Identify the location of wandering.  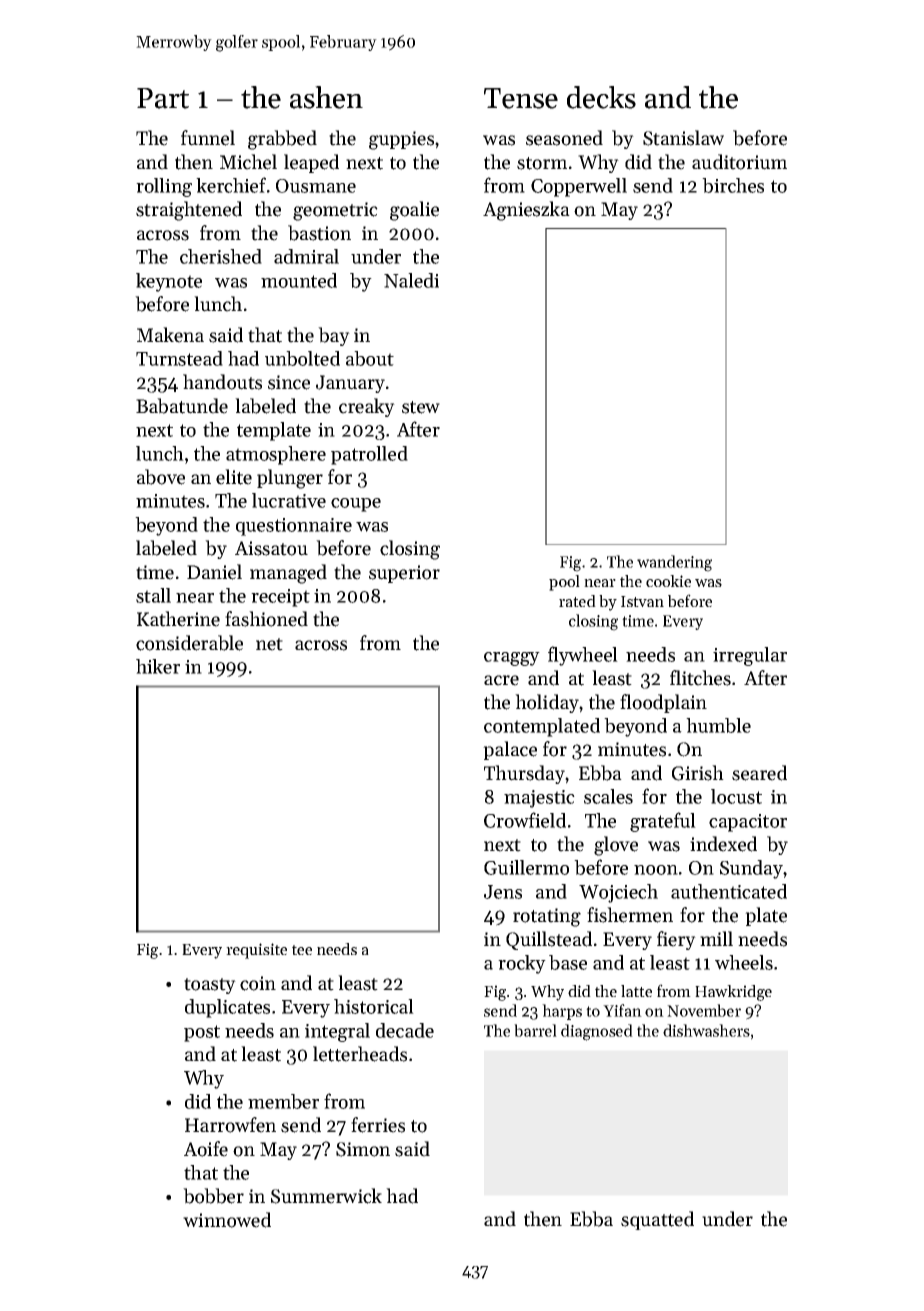
(674, 563).
